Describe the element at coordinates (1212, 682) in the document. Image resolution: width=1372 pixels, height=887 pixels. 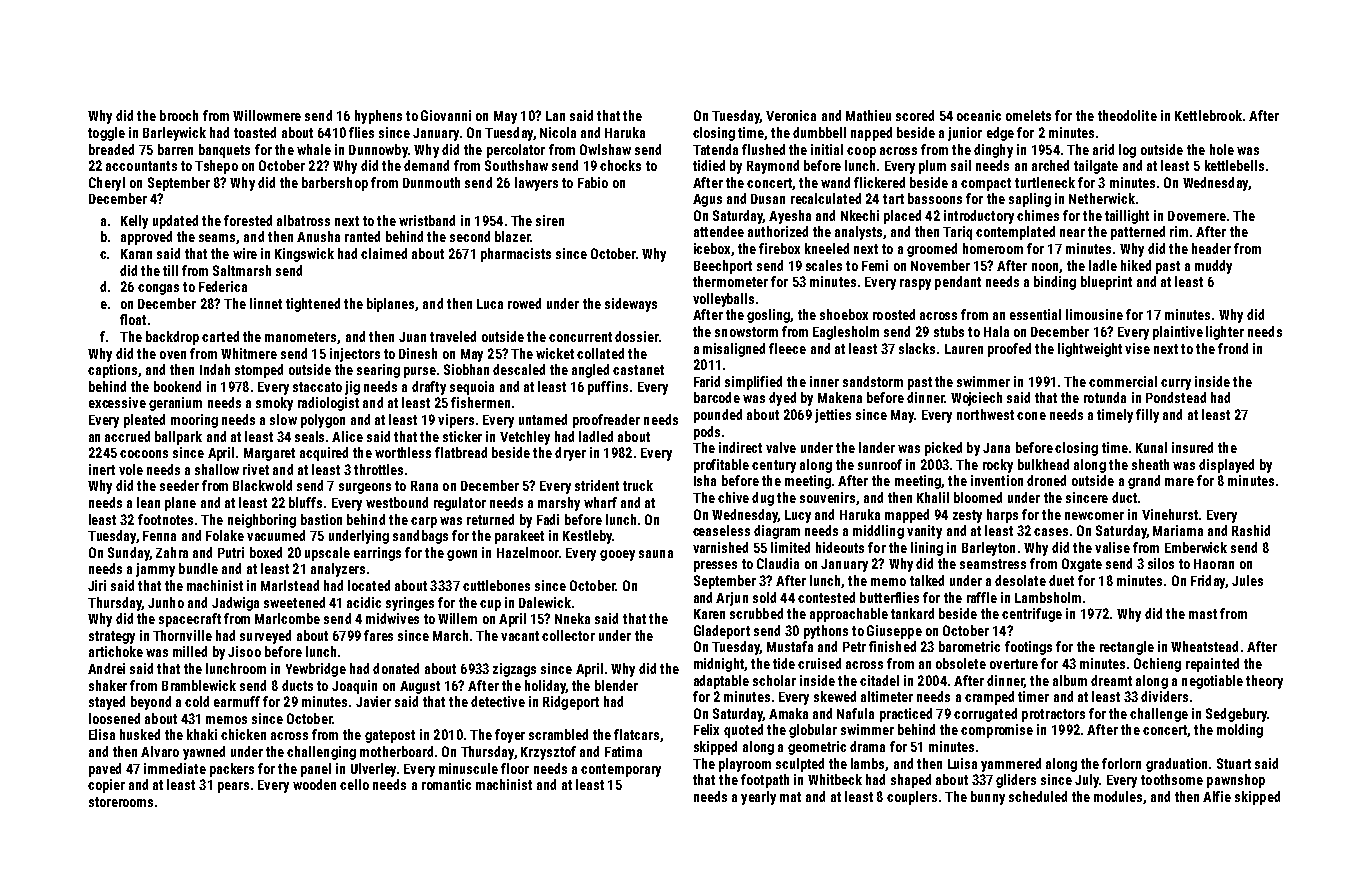
I see `negotiable` at that location.
